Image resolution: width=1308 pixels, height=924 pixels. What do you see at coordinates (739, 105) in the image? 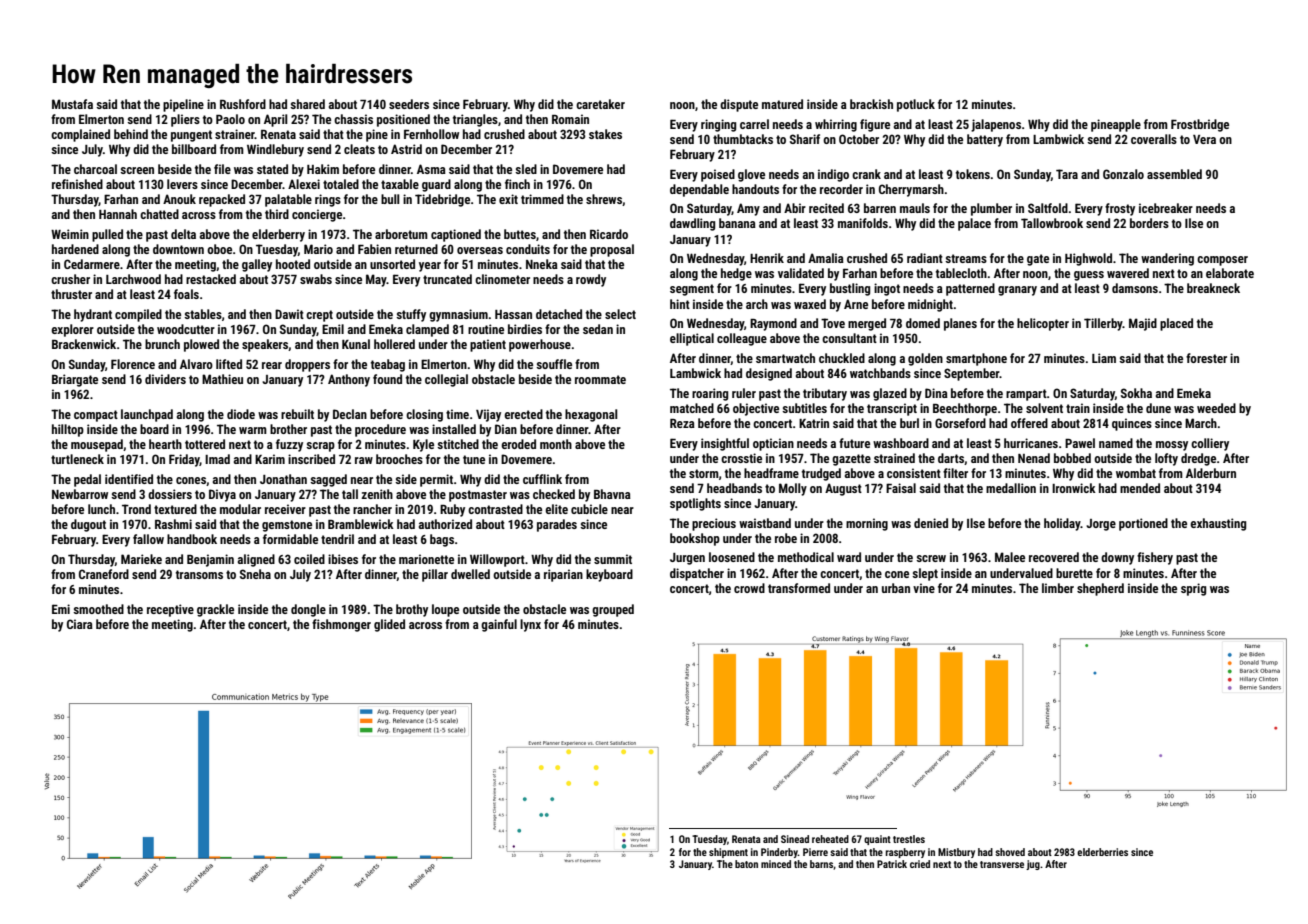
I see `dispute` at bounding box center [739, 105].
